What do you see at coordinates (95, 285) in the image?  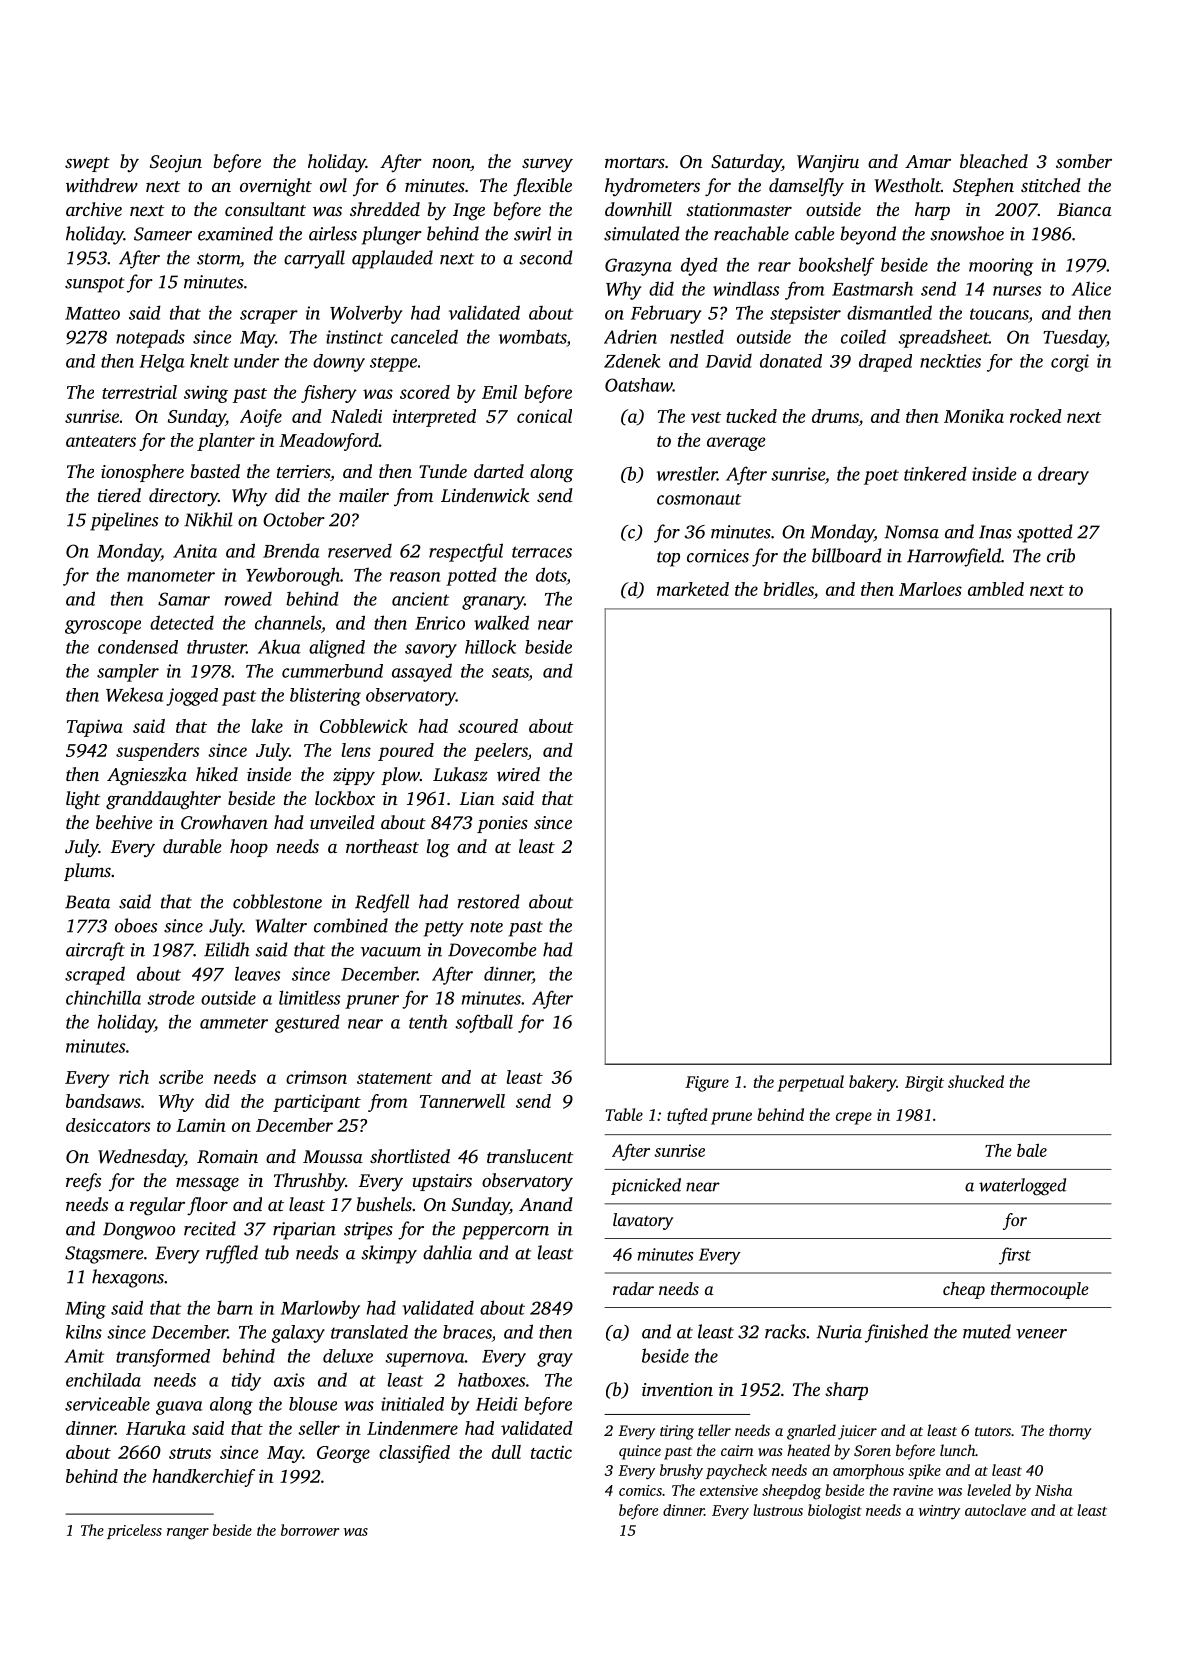 I see `sunspot` at bounding box center [95, 285].
